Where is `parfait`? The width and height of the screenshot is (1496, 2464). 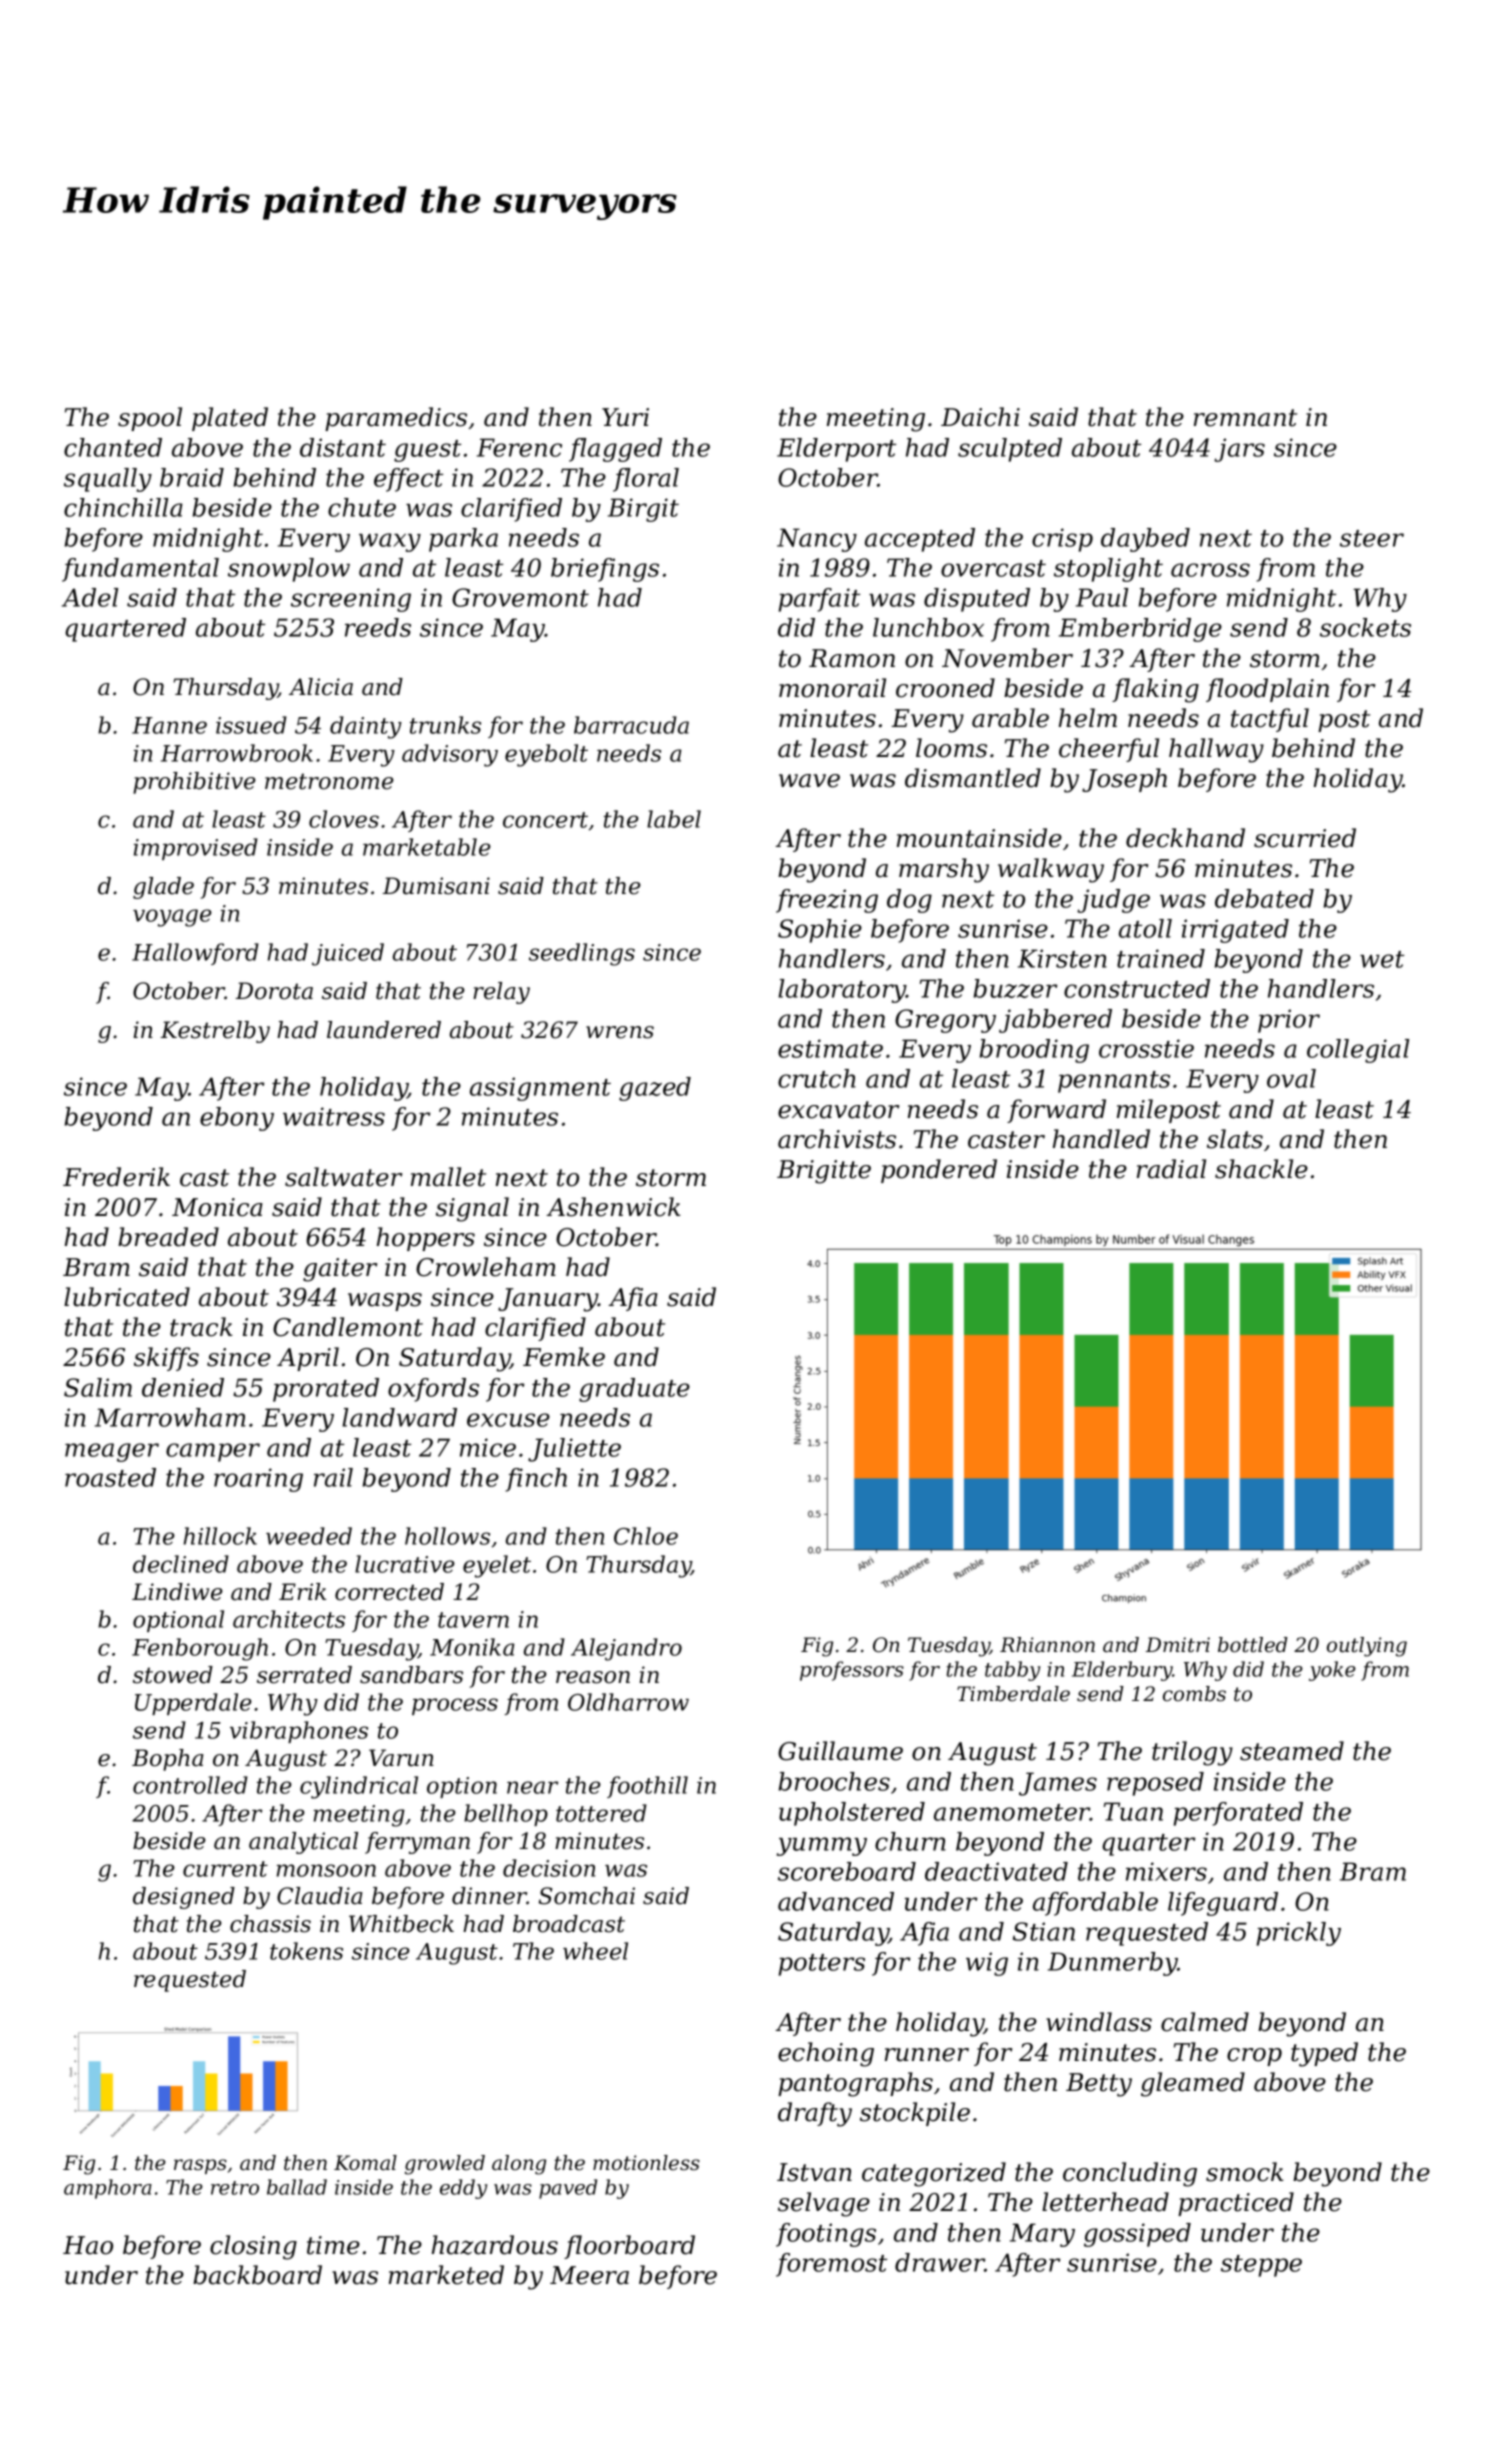
parfait is located at coordinates (819, 600).
